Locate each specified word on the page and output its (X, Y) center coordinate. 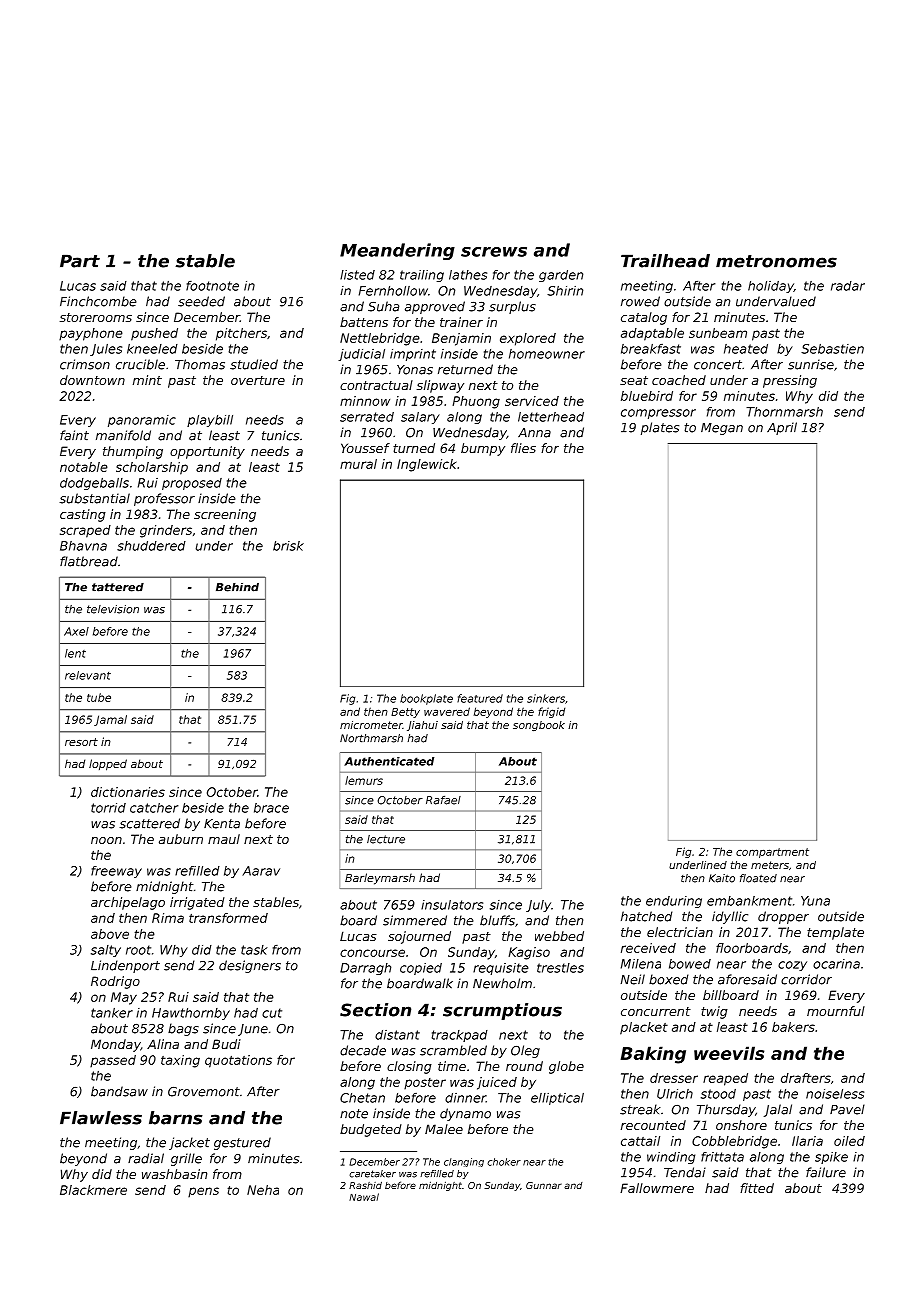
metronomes (776, 261)
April (782, 428)
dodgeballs (94, 484)
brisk (288, 546)
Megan (722, 429)
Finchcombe (98, 301)
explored (528, 339)
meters (770, 865)
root (138, 950)
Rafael (443, 800)
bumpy (483, 449)
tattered (118, 587)
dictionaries (128, 792)
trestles (560, 968)
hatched (646, 916)
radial (146, 1158)
